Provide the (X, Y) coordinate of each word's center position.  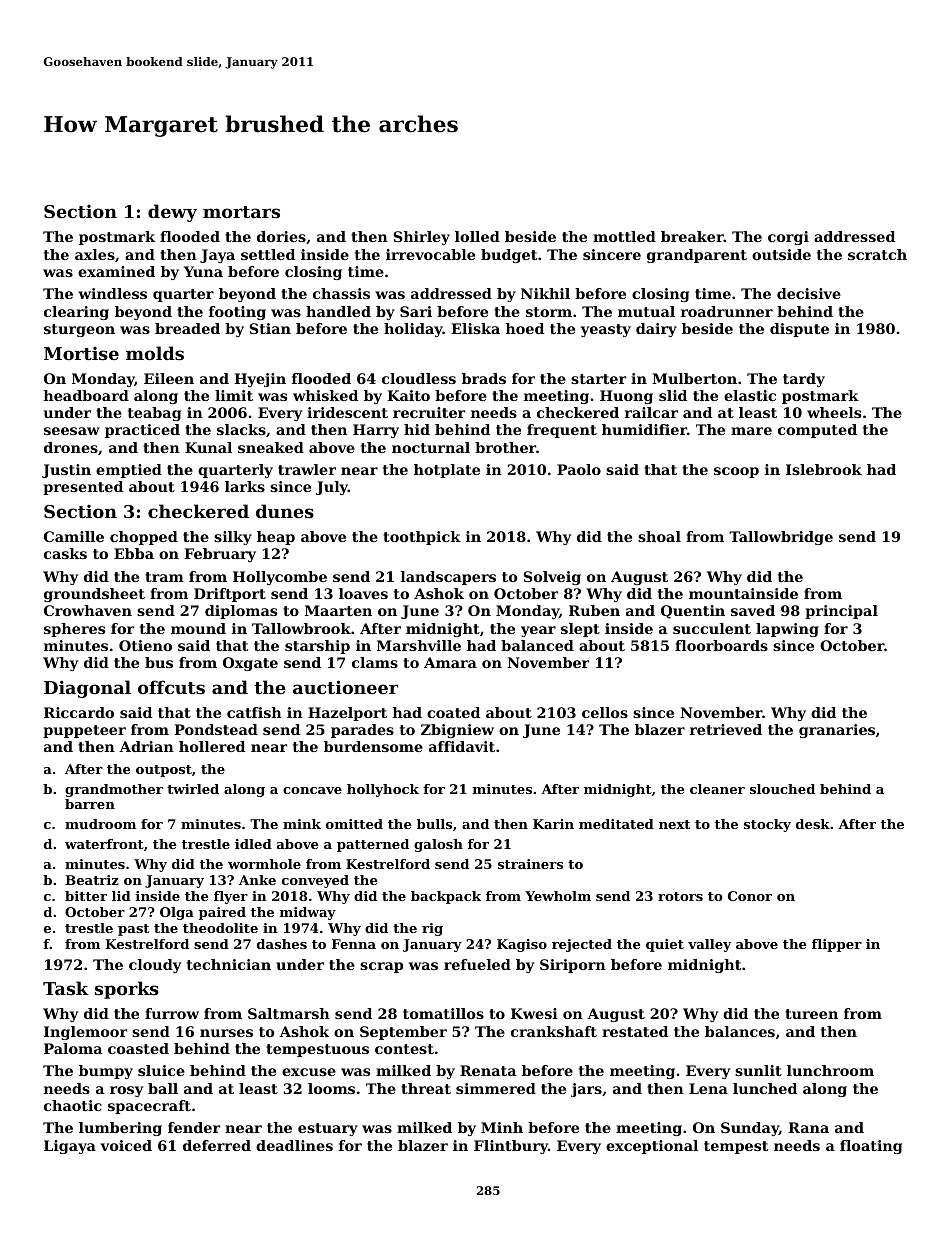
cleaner (717, 789)
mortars (241, 212)
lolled (477, 236)
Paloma (73, 1048)
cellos (605, 712)
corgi (788, 238)
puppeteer (84, 731)
